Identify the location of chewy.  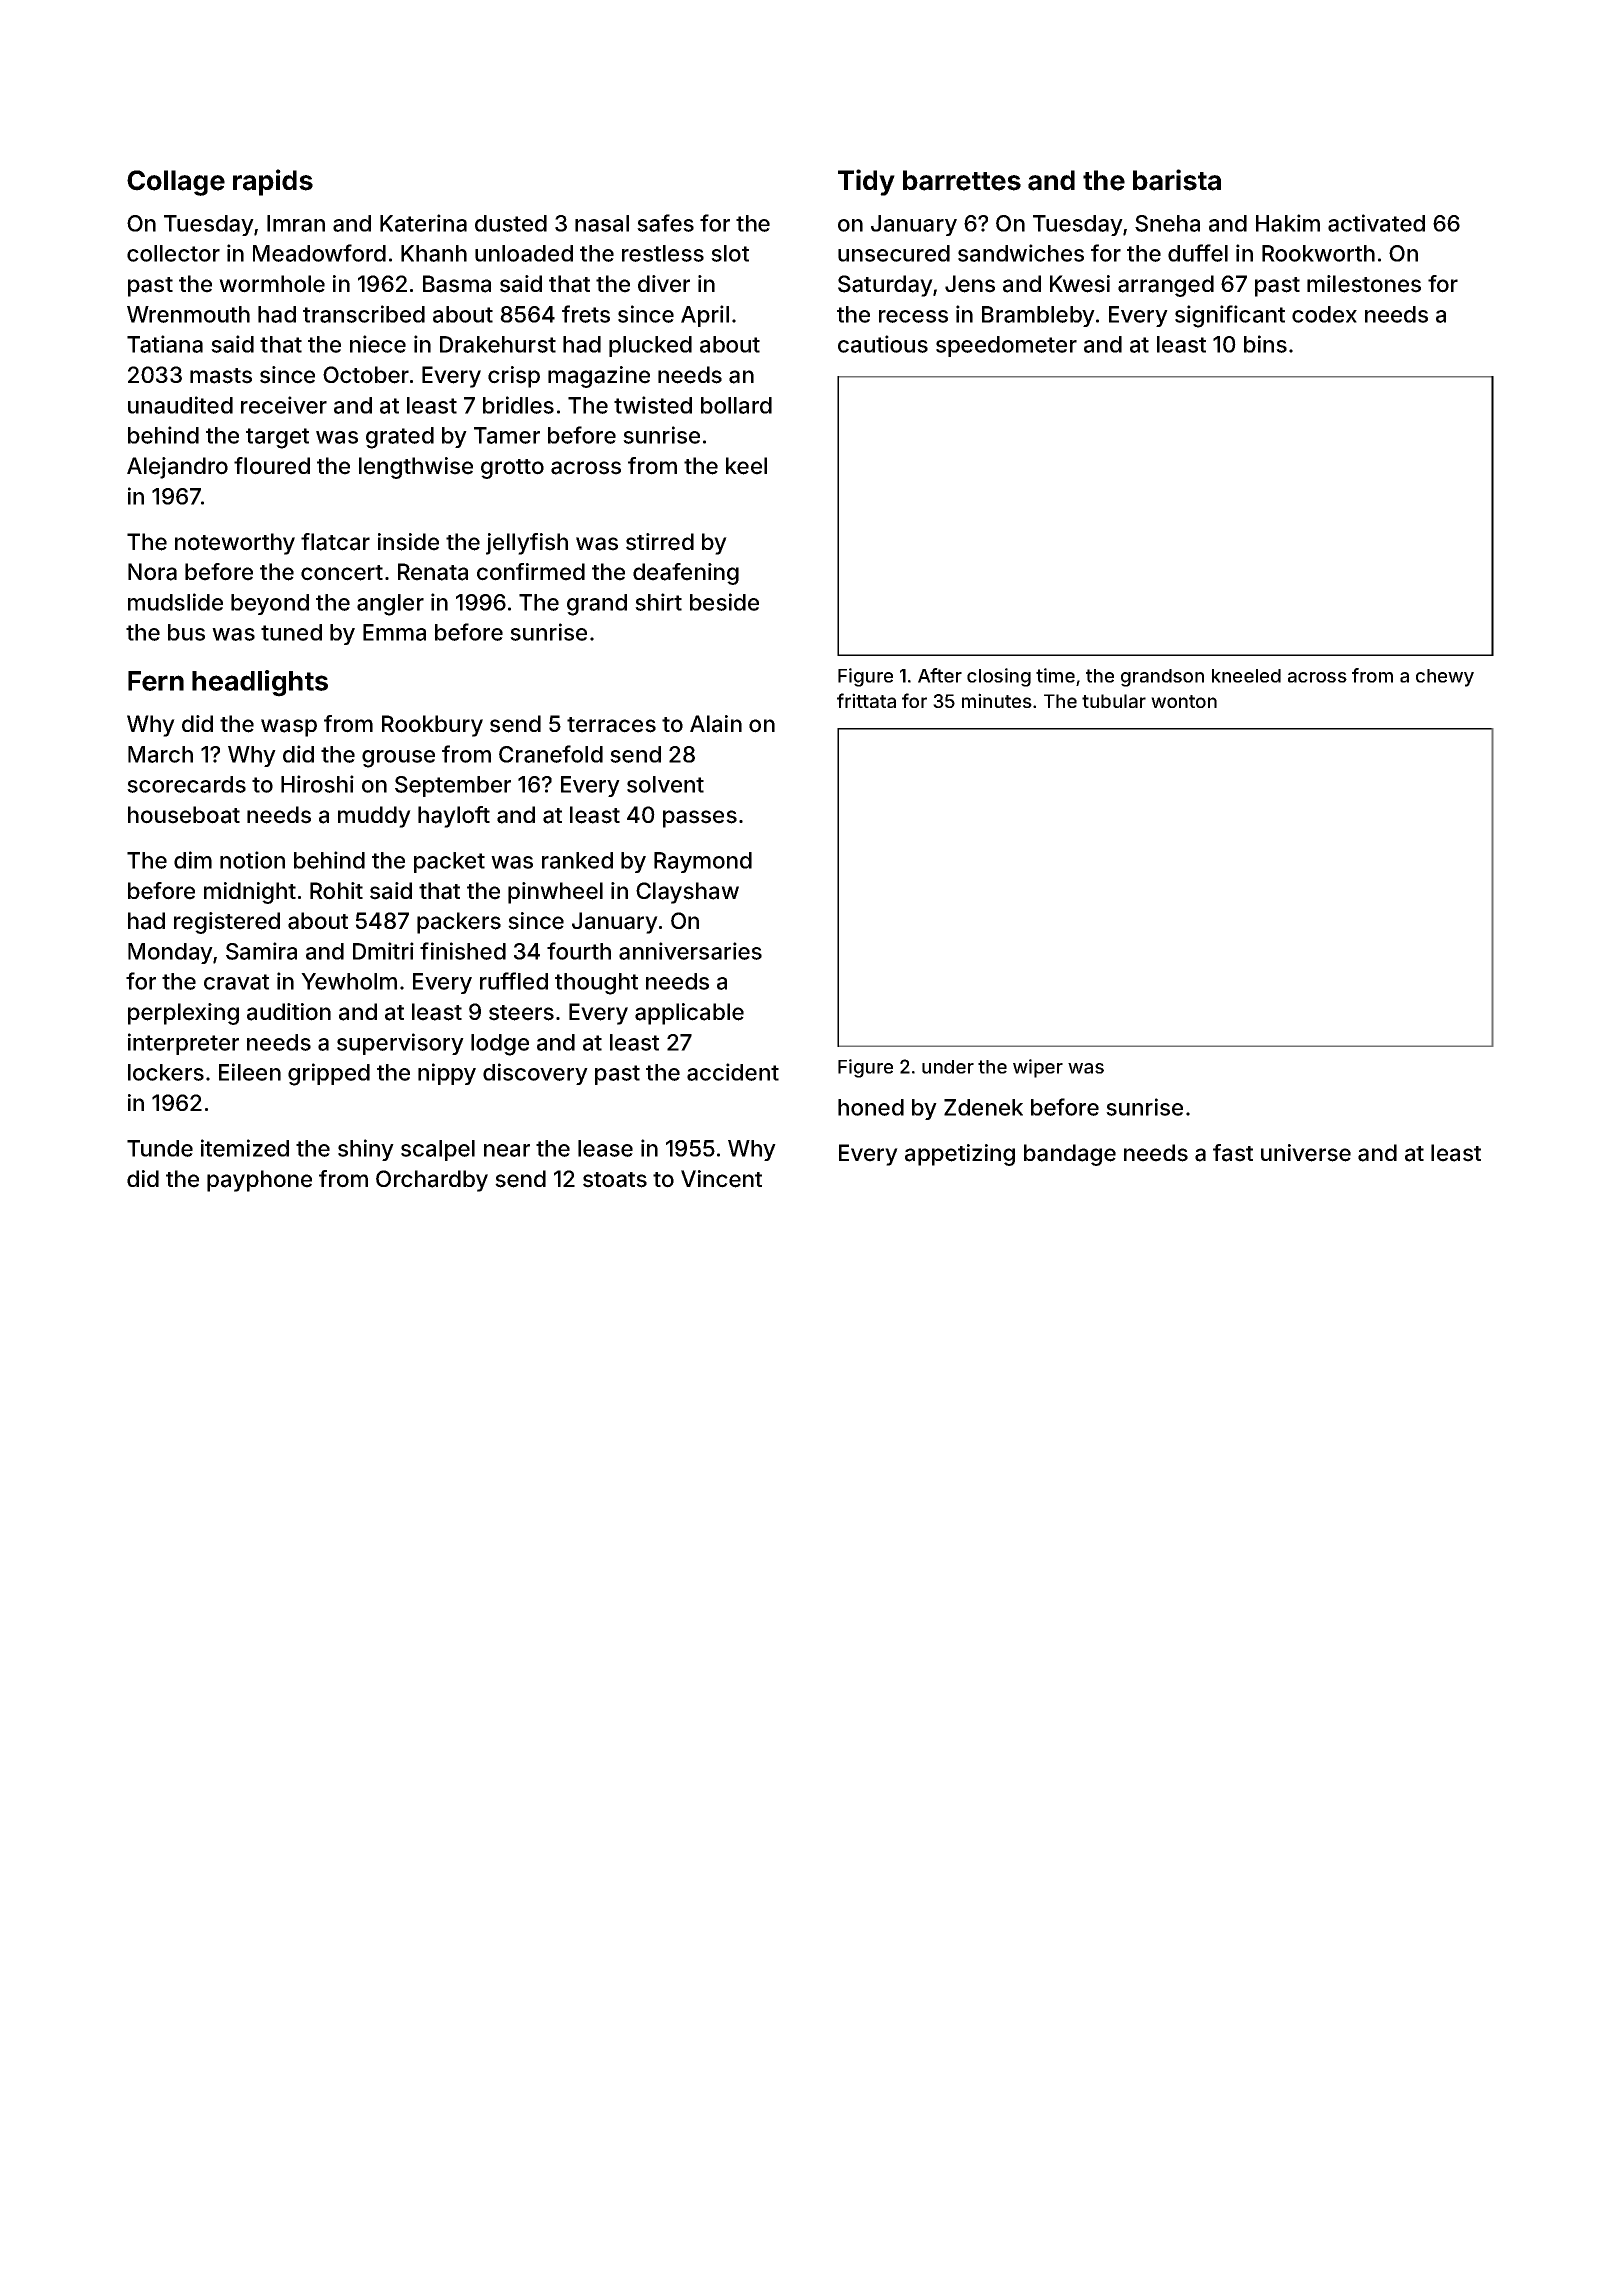
(1445, 678).
